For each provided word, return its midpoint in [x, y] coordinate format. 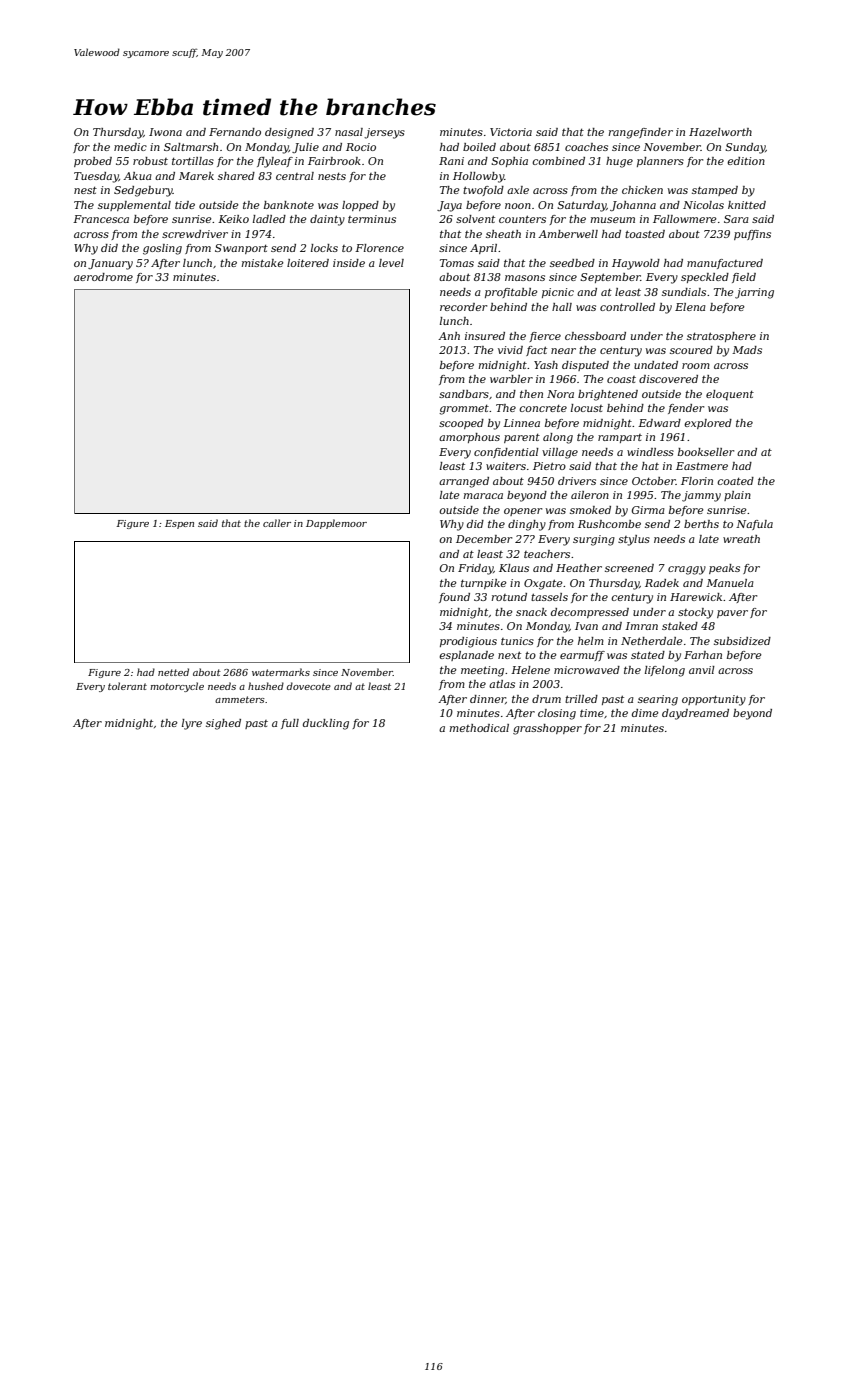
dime [645, 713]
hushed [266, 686]
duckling [326, 724]
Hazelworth [720, 132]
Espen [179, 524]
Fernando [235, 132]
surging [594, 540]
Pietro [549, 466]
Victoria [511, 132]
